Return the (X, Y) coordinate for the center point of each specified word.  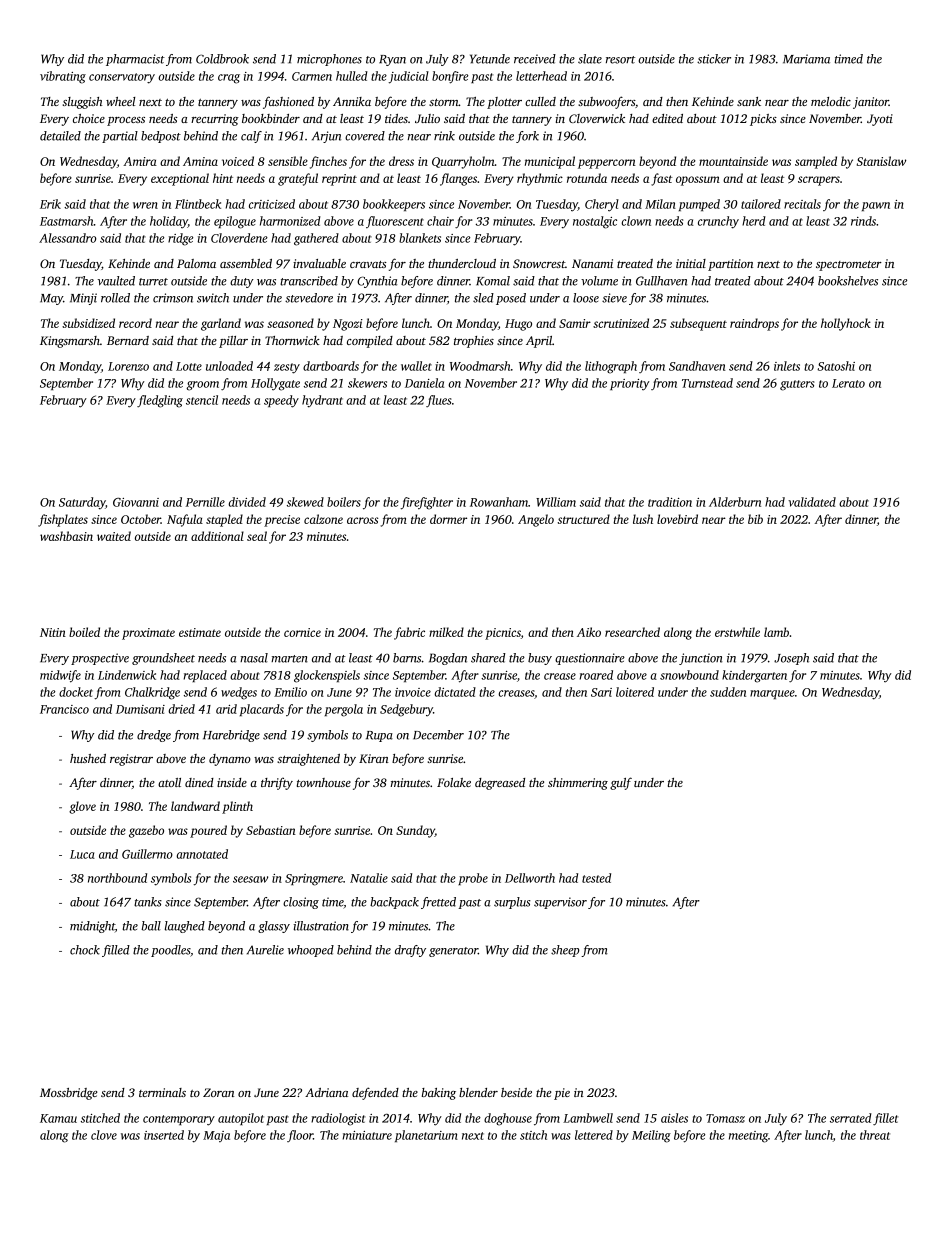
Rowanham (499, 502)
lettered (594, 1135)
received (535, 59)
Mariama (806, 59)
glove (82, 807)
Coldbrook (222, 59)
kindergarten (754, 676)
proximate (148, 634)
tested (596, 878)
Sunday (415, 831)
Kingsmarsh (70, 342)
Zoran (218, 1092)
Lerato (848, 383)
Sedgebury (406, 710)
